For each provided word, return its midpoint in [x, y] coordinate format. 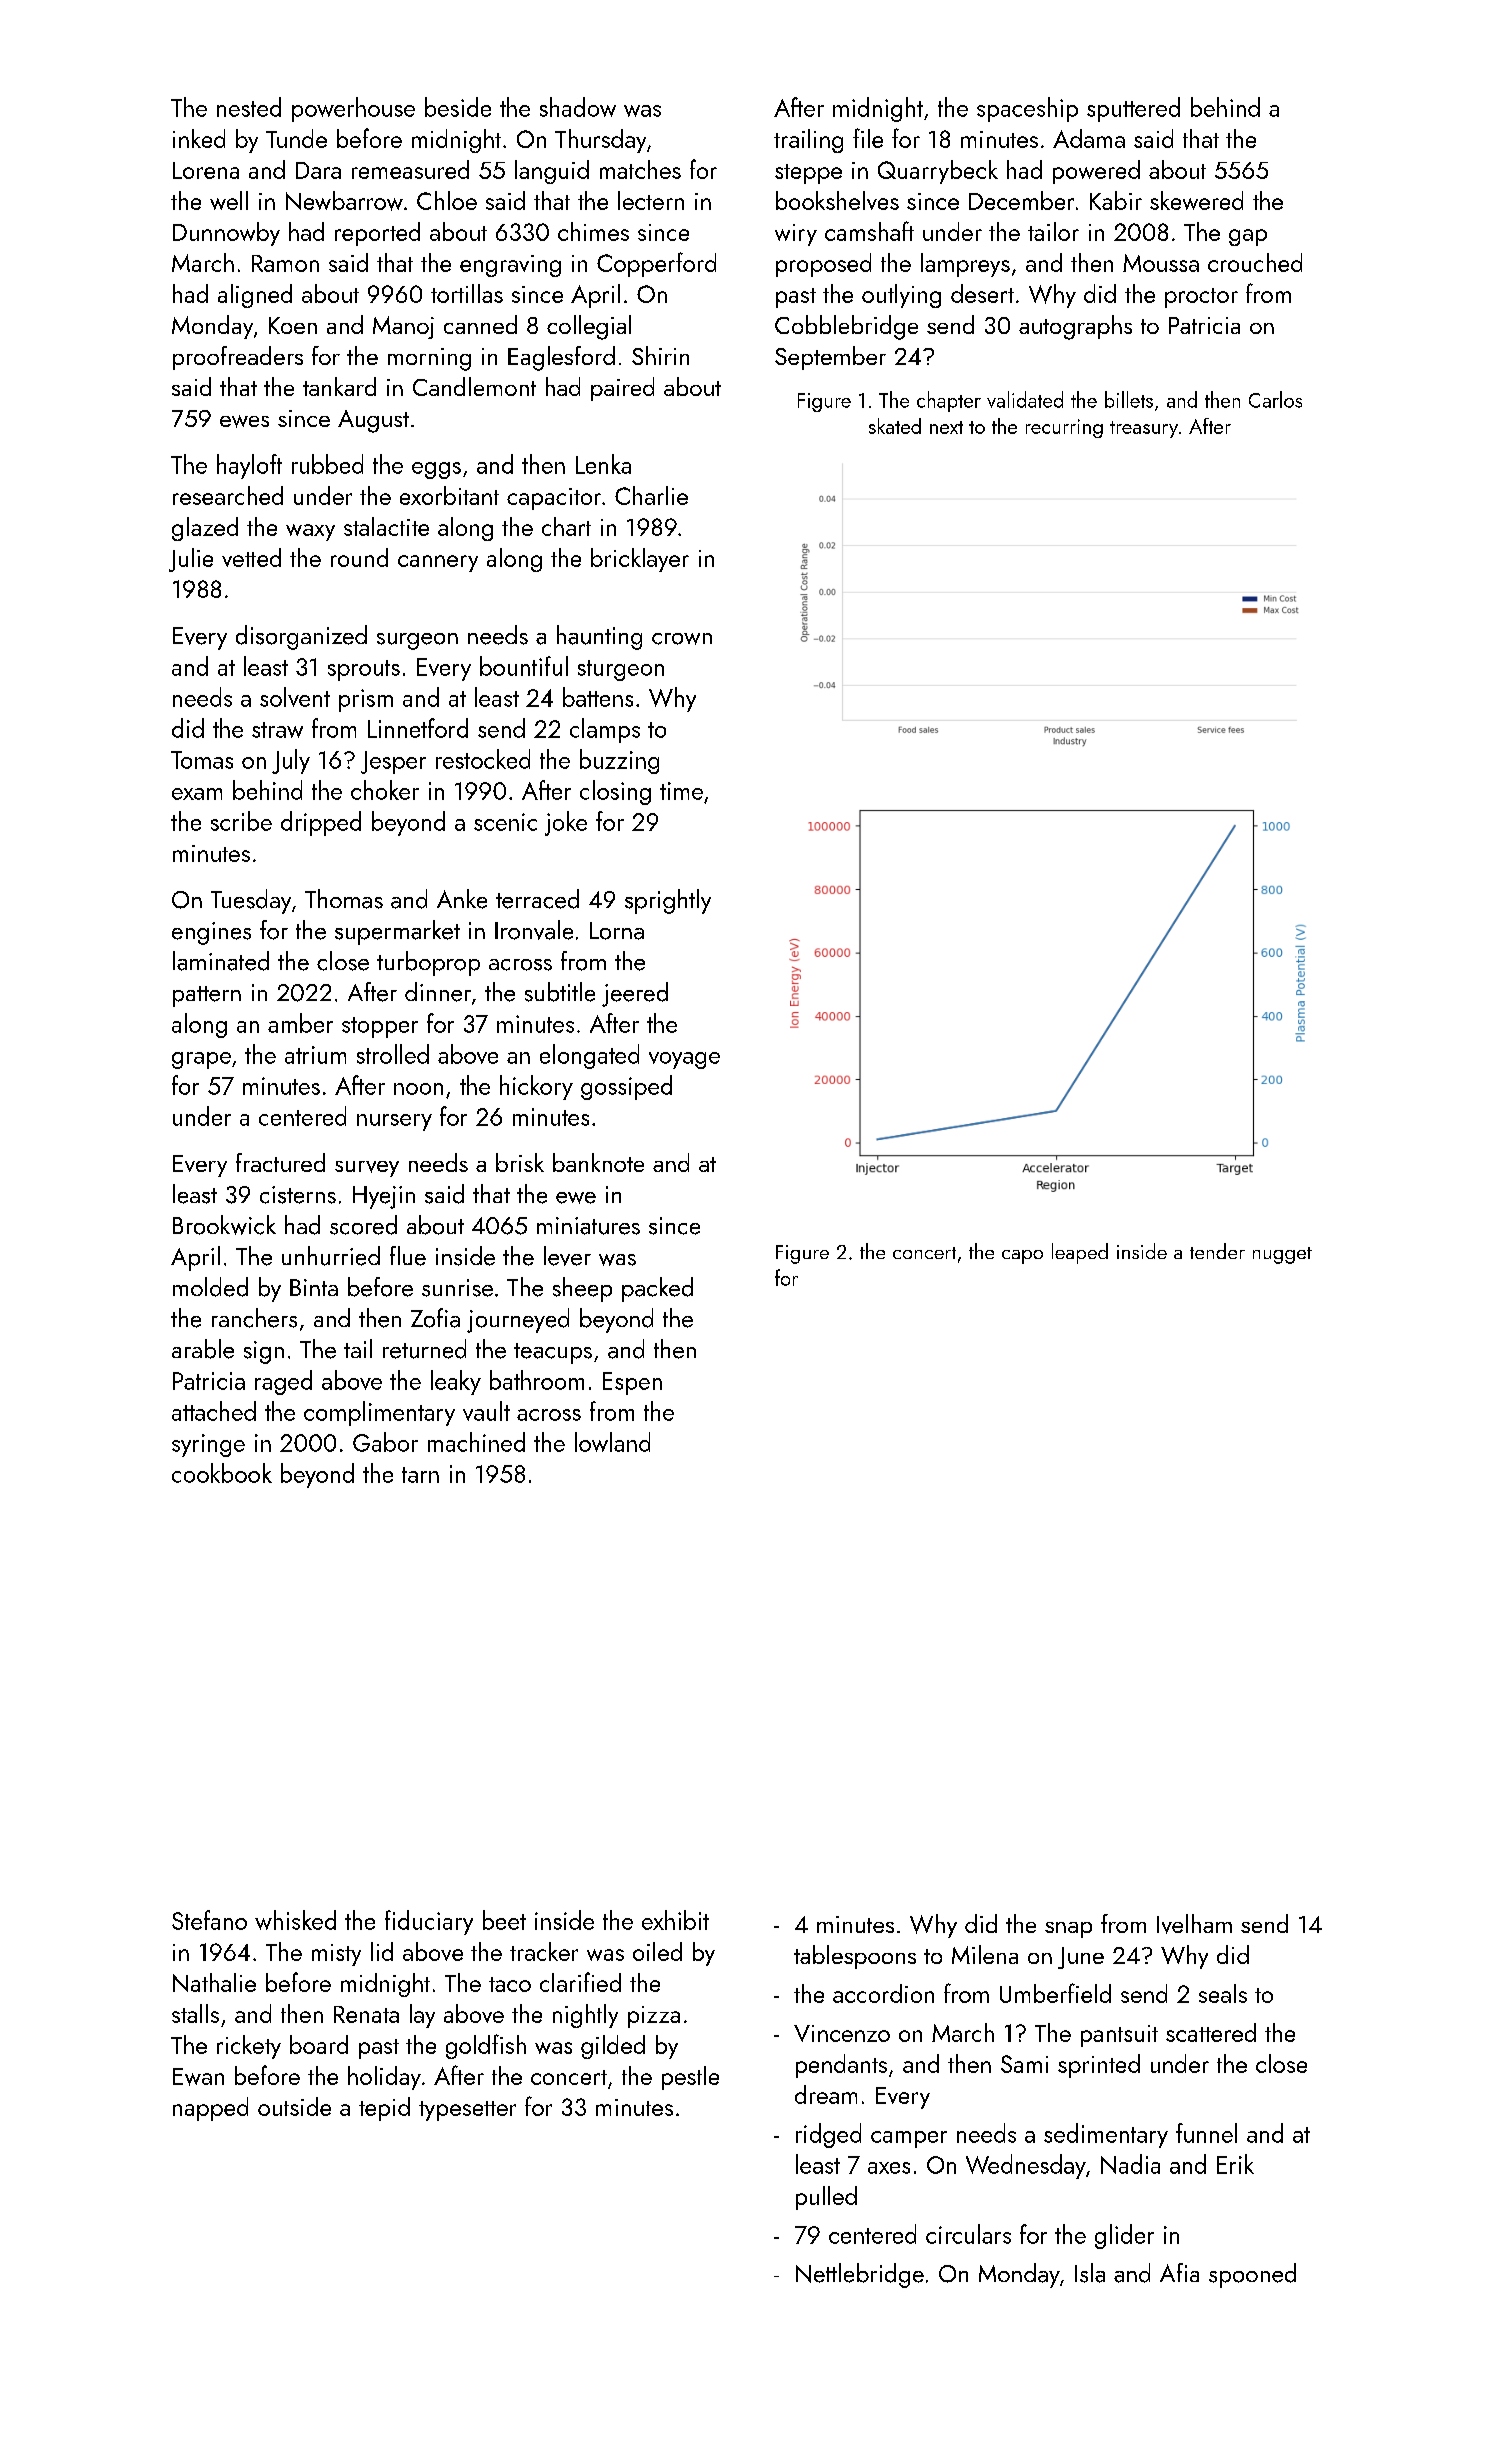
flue [408, 1256]
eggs [436, 470]
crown [682, 639]
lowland [612, 1442]
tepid [384, 2109]
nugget [1282, 1255]
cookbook [222, 1473]
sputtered [1133, 109]
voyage [684, 1060]
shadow [578, 107]
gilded [613, 2047]
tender [1217, 1251]
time [681, 791]
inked [199, 138]
